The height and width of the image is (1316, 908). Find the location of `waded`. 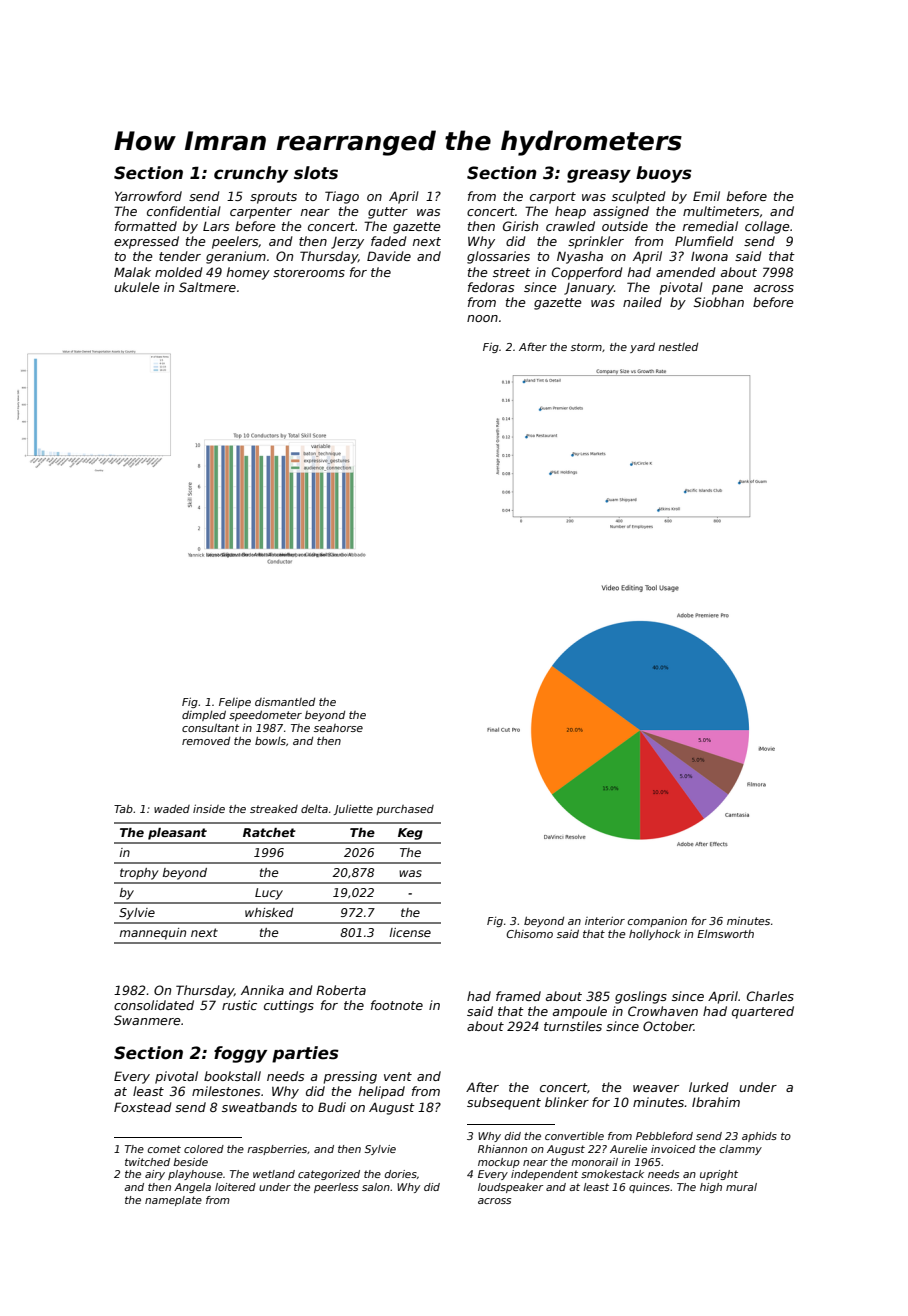

waded is located at coordinates (172, 809).
